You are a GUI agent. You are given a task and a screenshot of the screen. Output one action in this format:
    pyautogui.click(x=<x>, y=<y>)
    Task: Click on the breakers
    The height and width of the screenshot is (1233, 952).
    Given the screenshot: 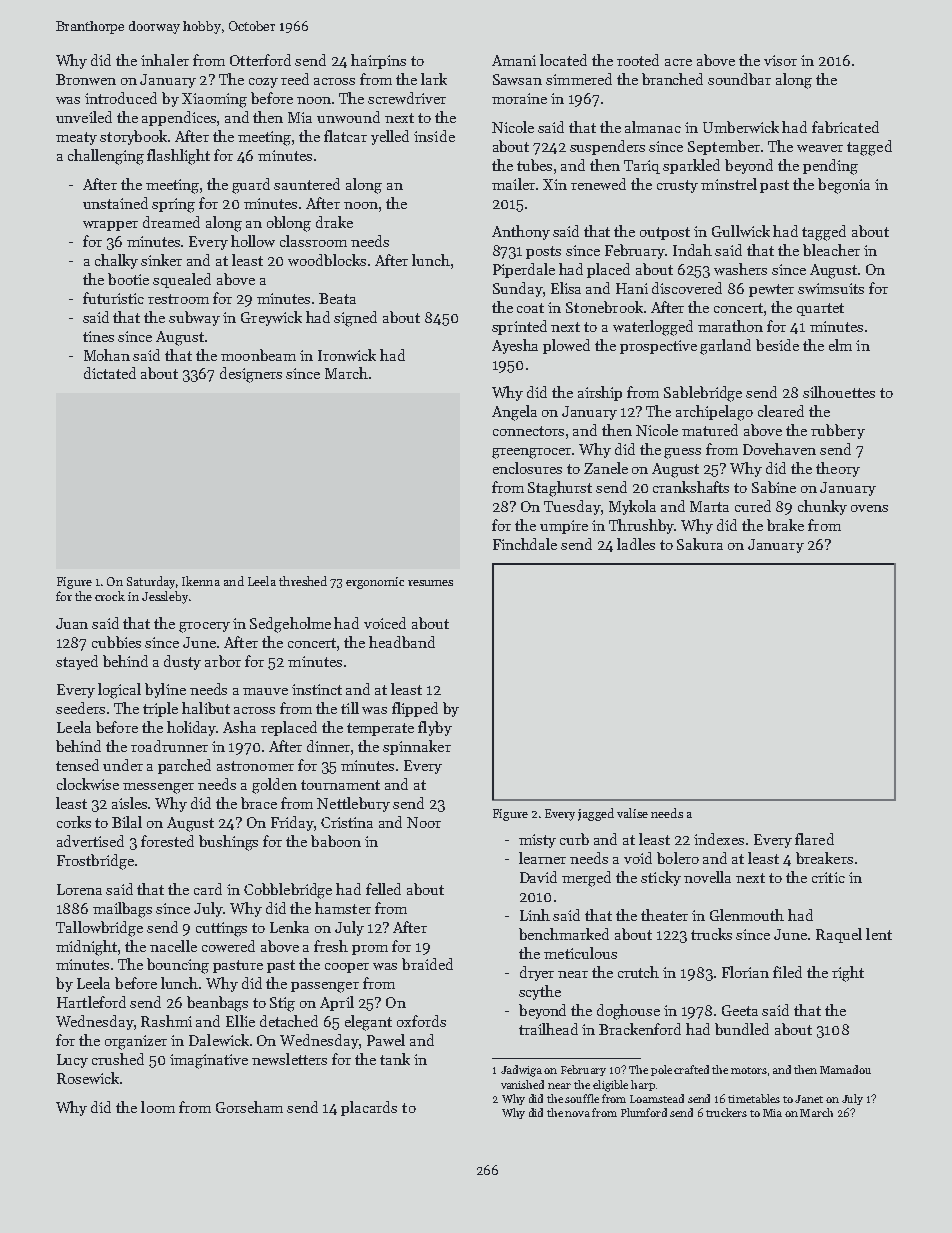 What is the action you would take?
    pyautogui.click(x=824, y=858)
